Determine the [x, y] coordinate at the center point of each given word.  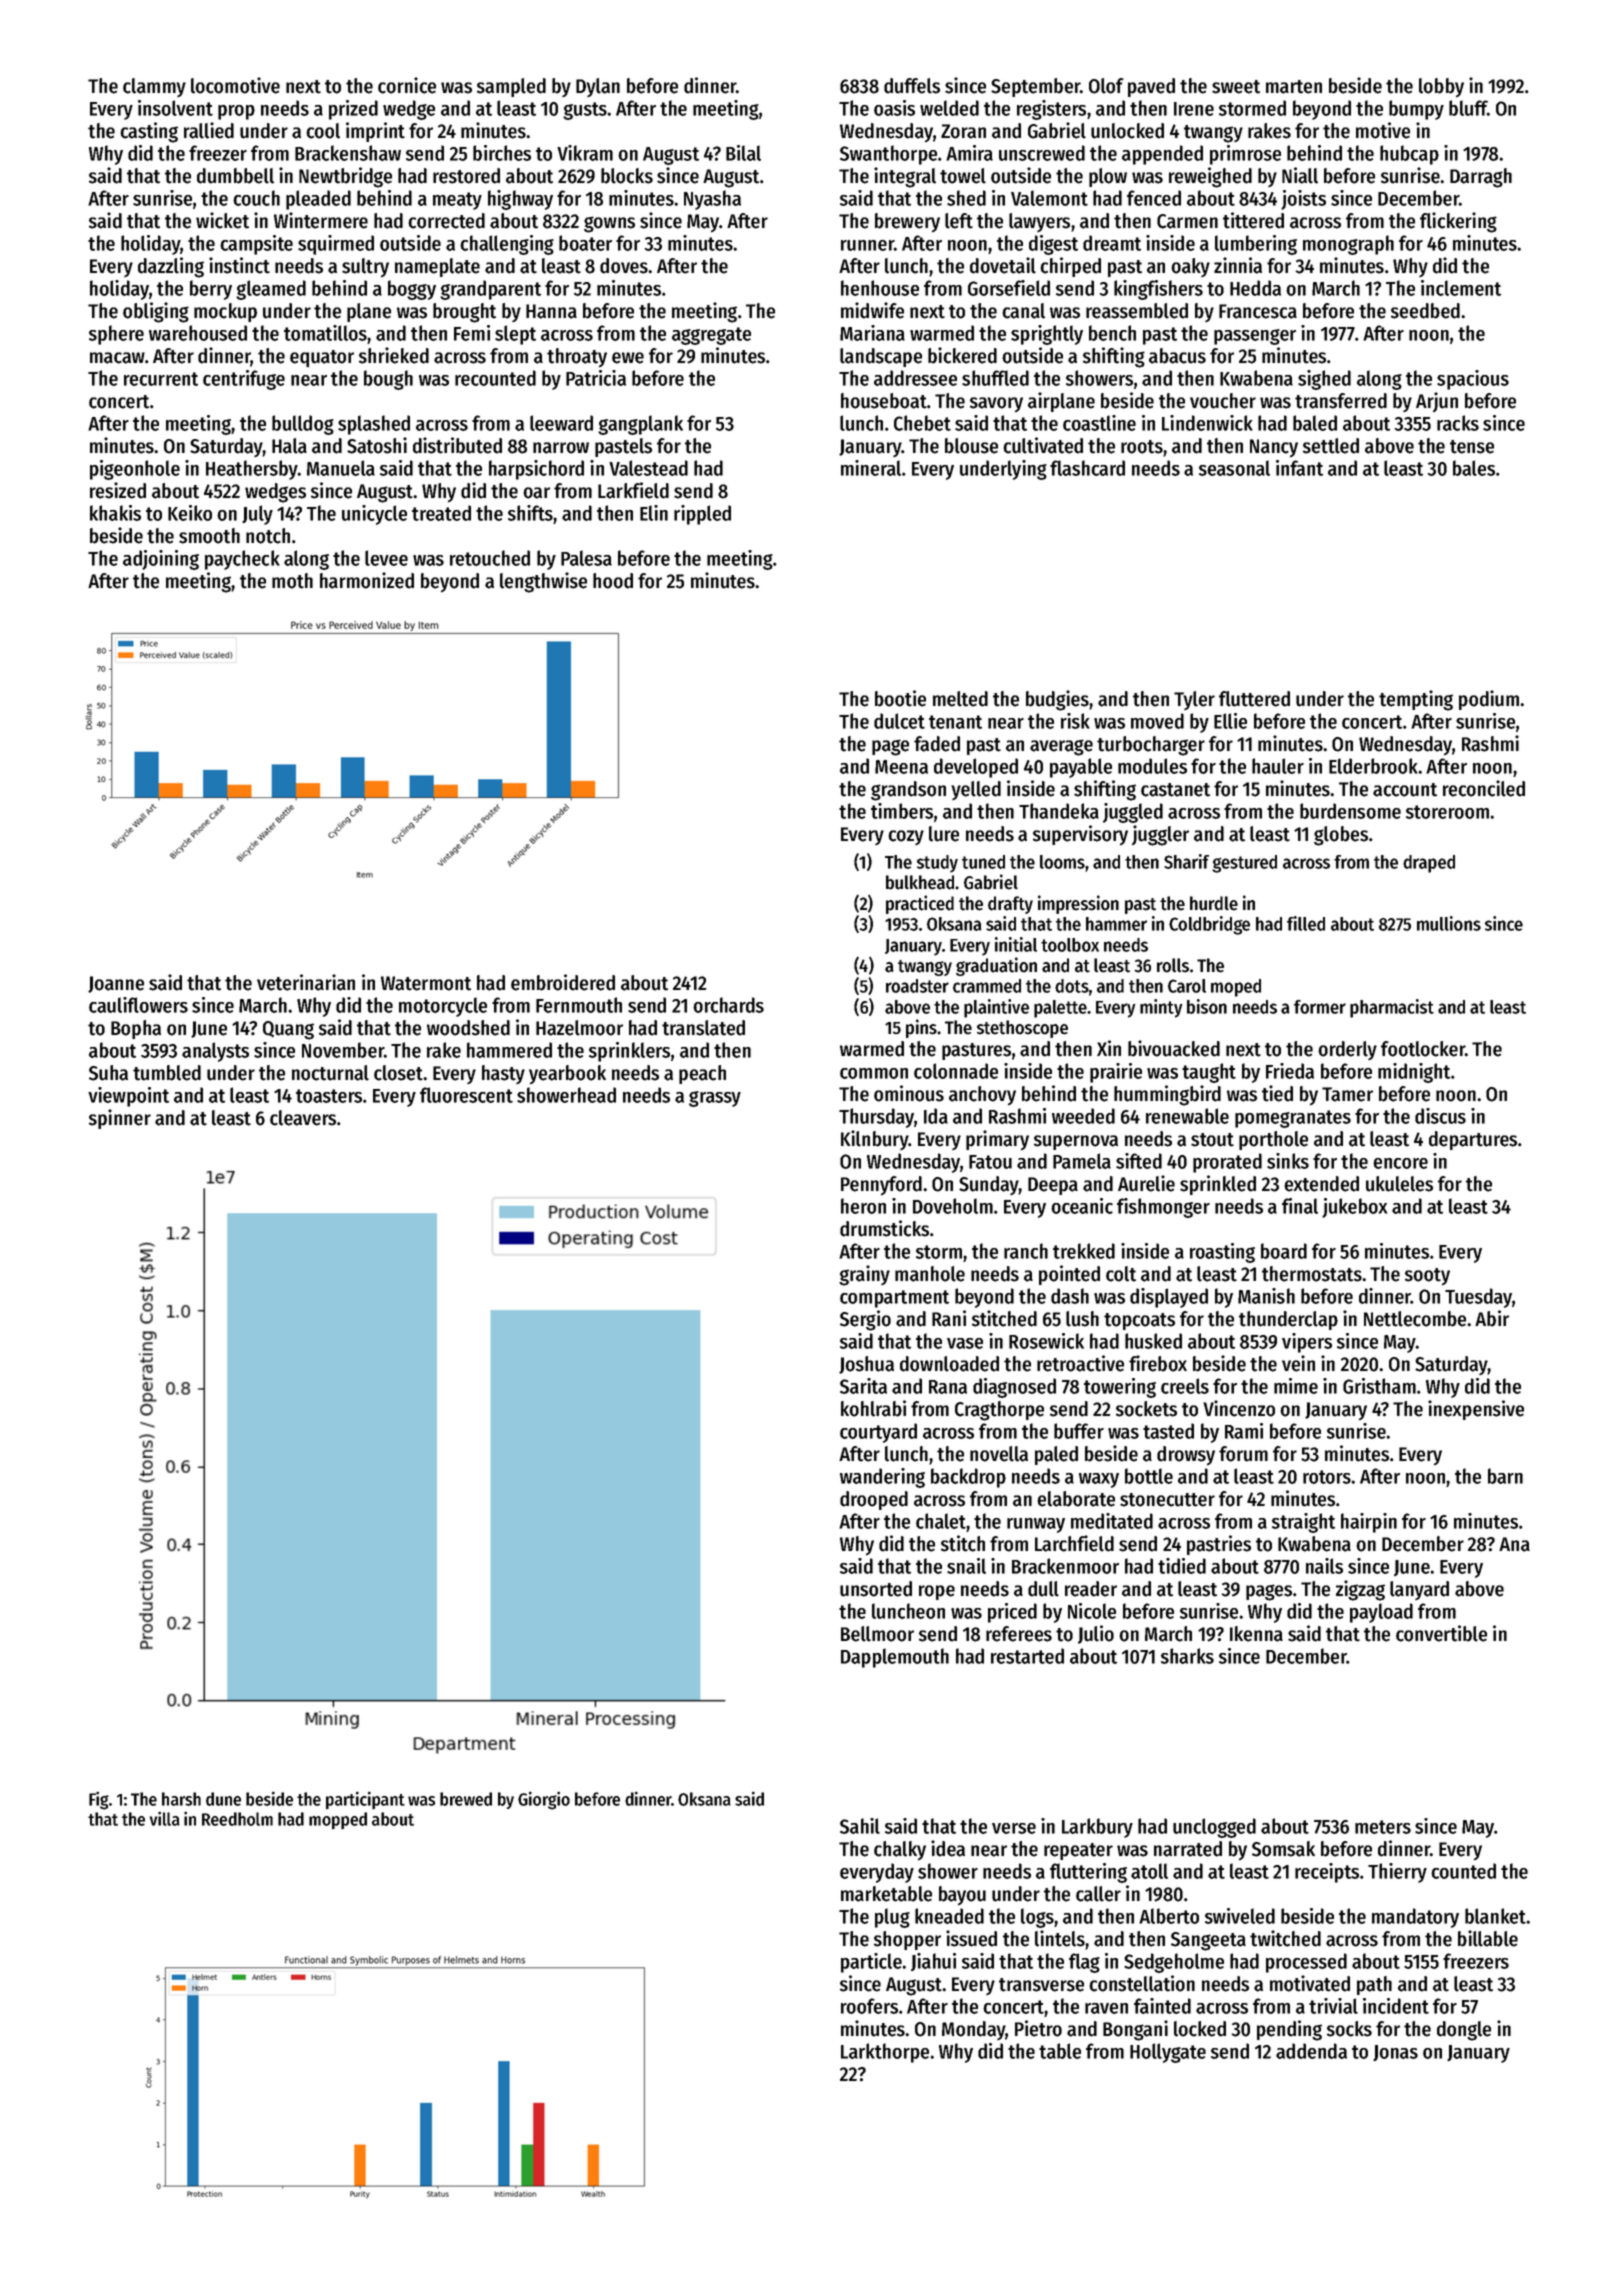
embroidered [563, 982]
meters [1383, 1827]
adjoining [161, 560]
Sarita [863, 1386]
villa [165, 1818]
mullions [1449, 923]
